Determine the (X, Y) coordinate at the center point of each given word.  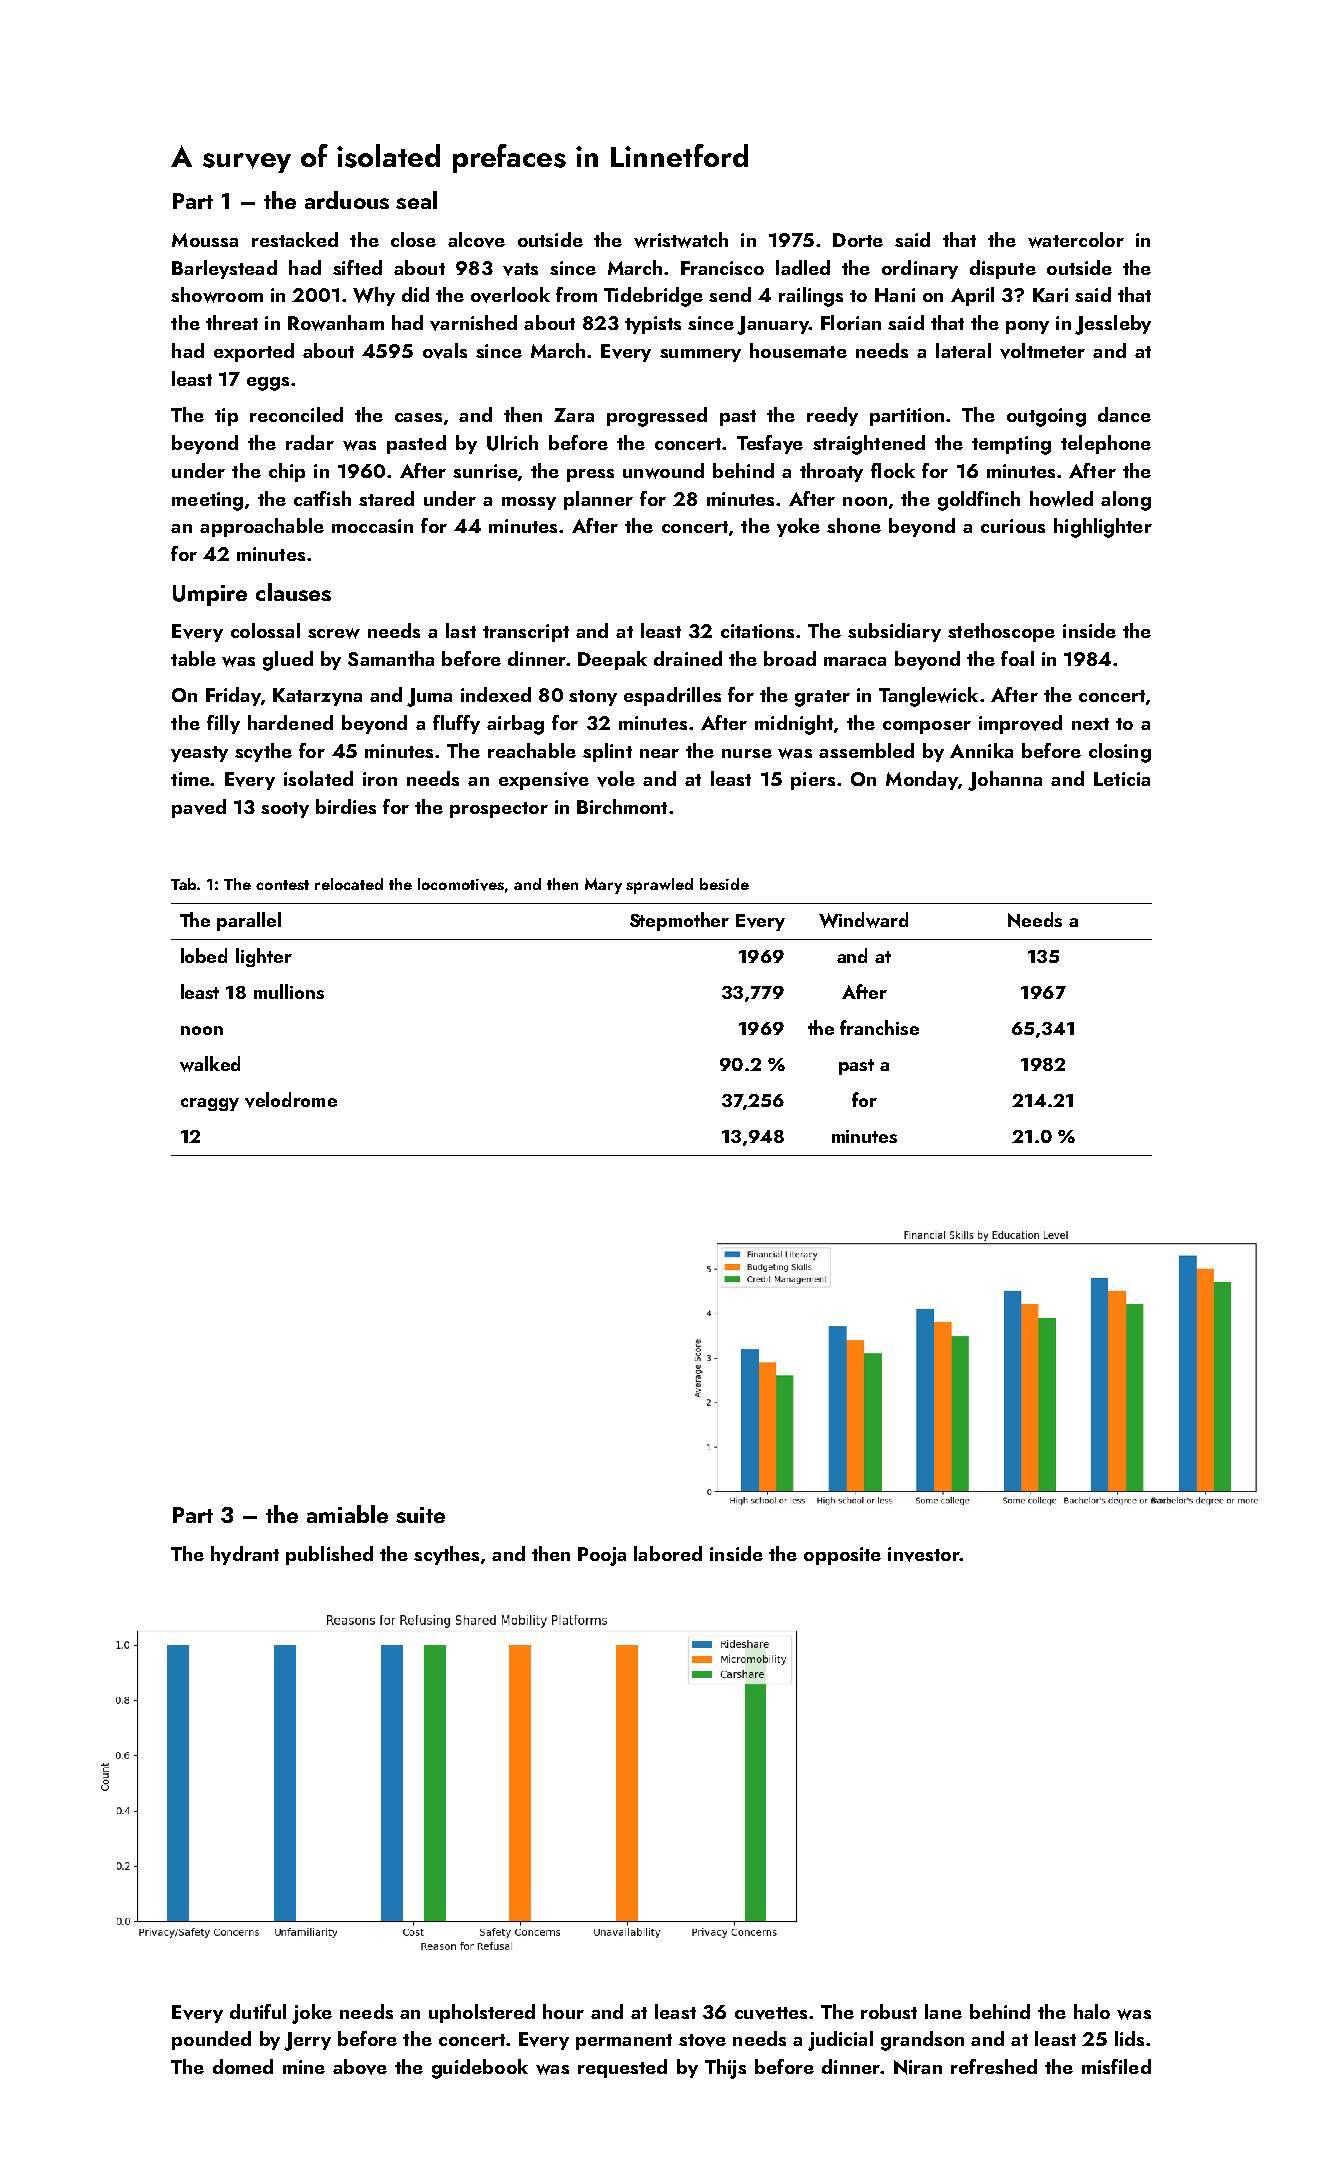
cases (418, 417)
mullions (289, 991)
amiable (347, 1514)
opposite (842, 1556)
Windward (863, 920)
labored (668, 1553)
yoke (798, 527)
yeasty (199, 754)
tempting (1011, 445)
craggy (210, 1104)
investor (924, 1554)
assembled (866, 750)
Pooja (602, 1556)
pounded (211, 2040)
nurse (747, 753)
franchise (879, 1027)
